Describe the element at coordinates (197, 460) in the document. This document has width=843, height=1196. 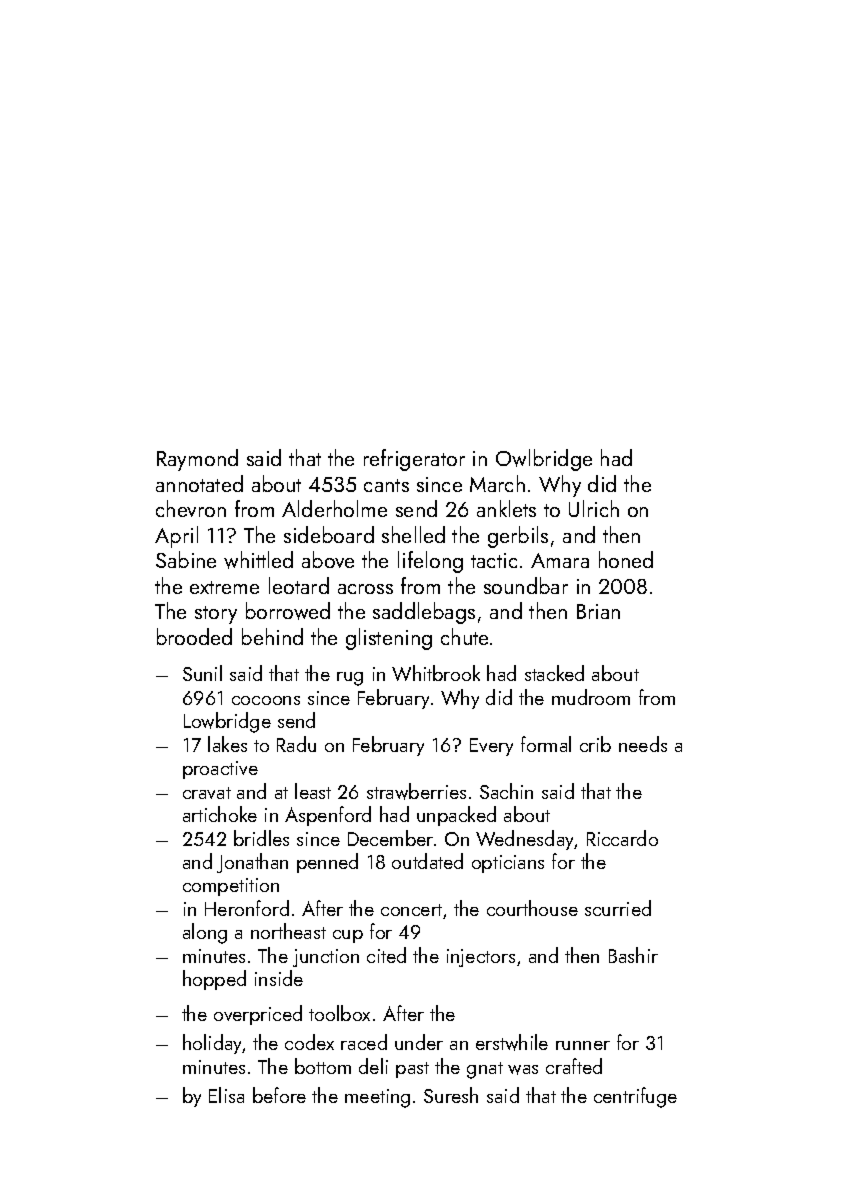
I see `Raymond` at that location.
